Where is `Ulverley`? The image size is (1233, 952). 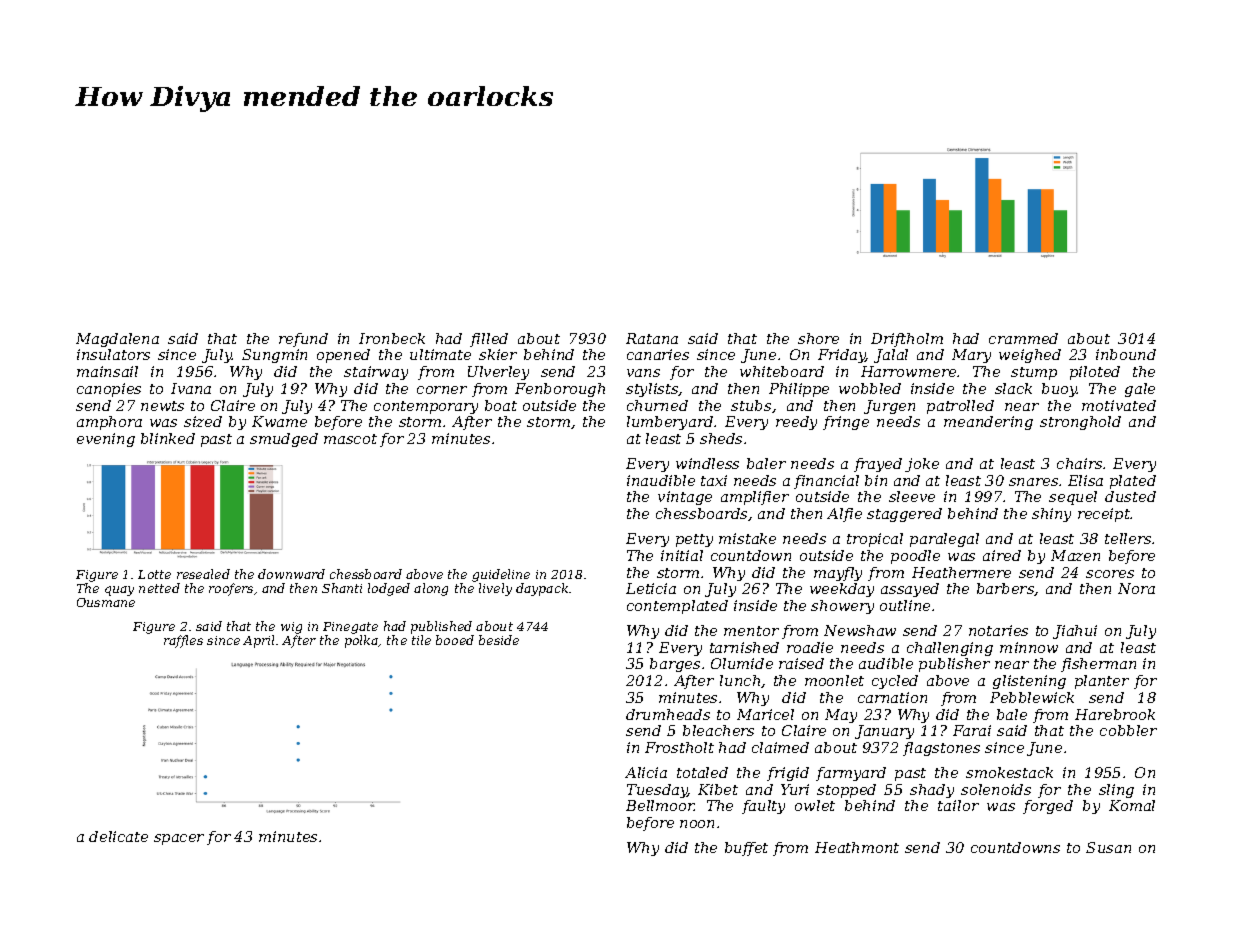
Ulverley is located at coordinates (498, 373).
